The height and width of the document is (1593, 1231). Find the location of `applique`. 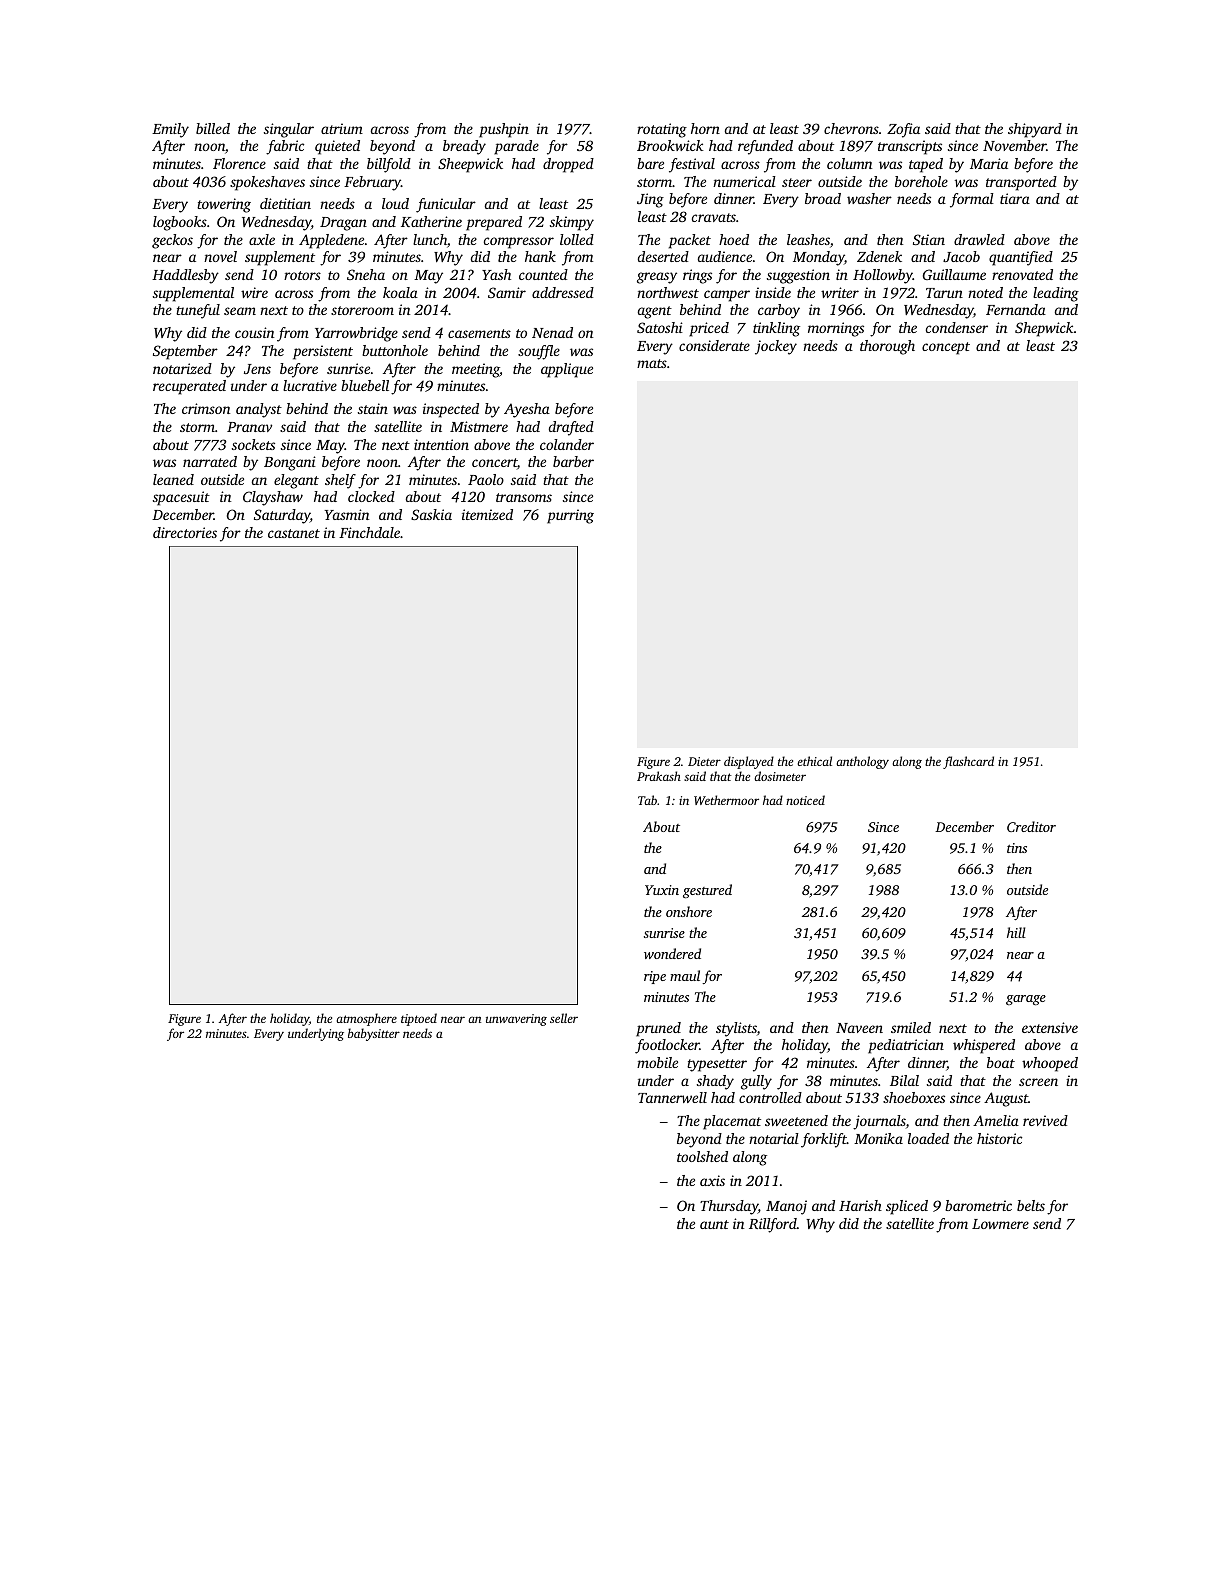

applique is located at coordinates (567, 370).
